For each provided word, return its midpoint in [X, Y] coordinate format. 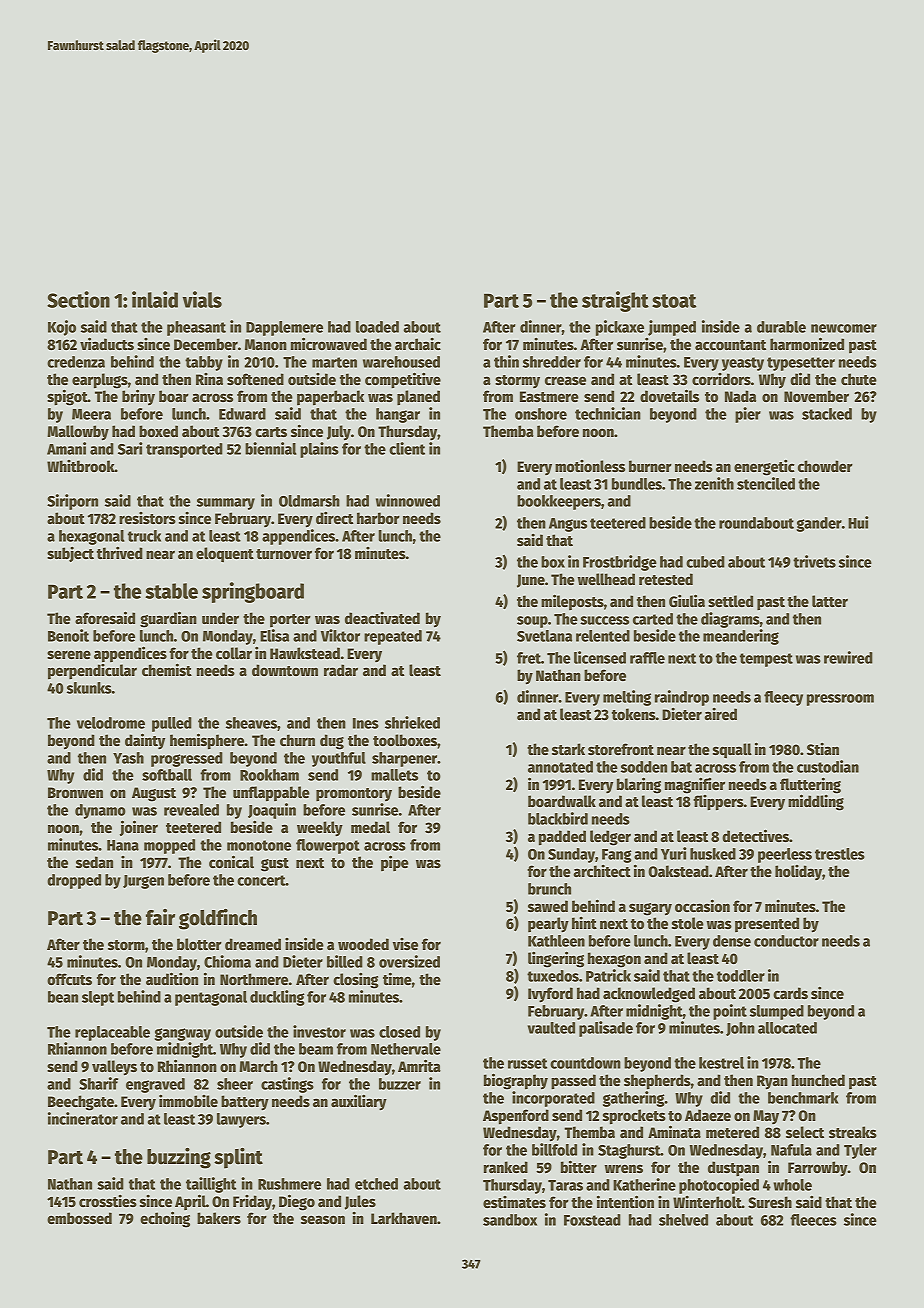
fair [160, 917]
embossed [79, 1218]
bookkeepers [559, 502]
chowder [825, 466]
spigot [67, 397]
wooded [363, 944]
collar [234, 653]
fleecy [783, 698]
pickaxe [620, 328]
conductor [786, 941]
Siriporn [72, 502]
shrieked [412, 722]
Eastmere [549, 396]
